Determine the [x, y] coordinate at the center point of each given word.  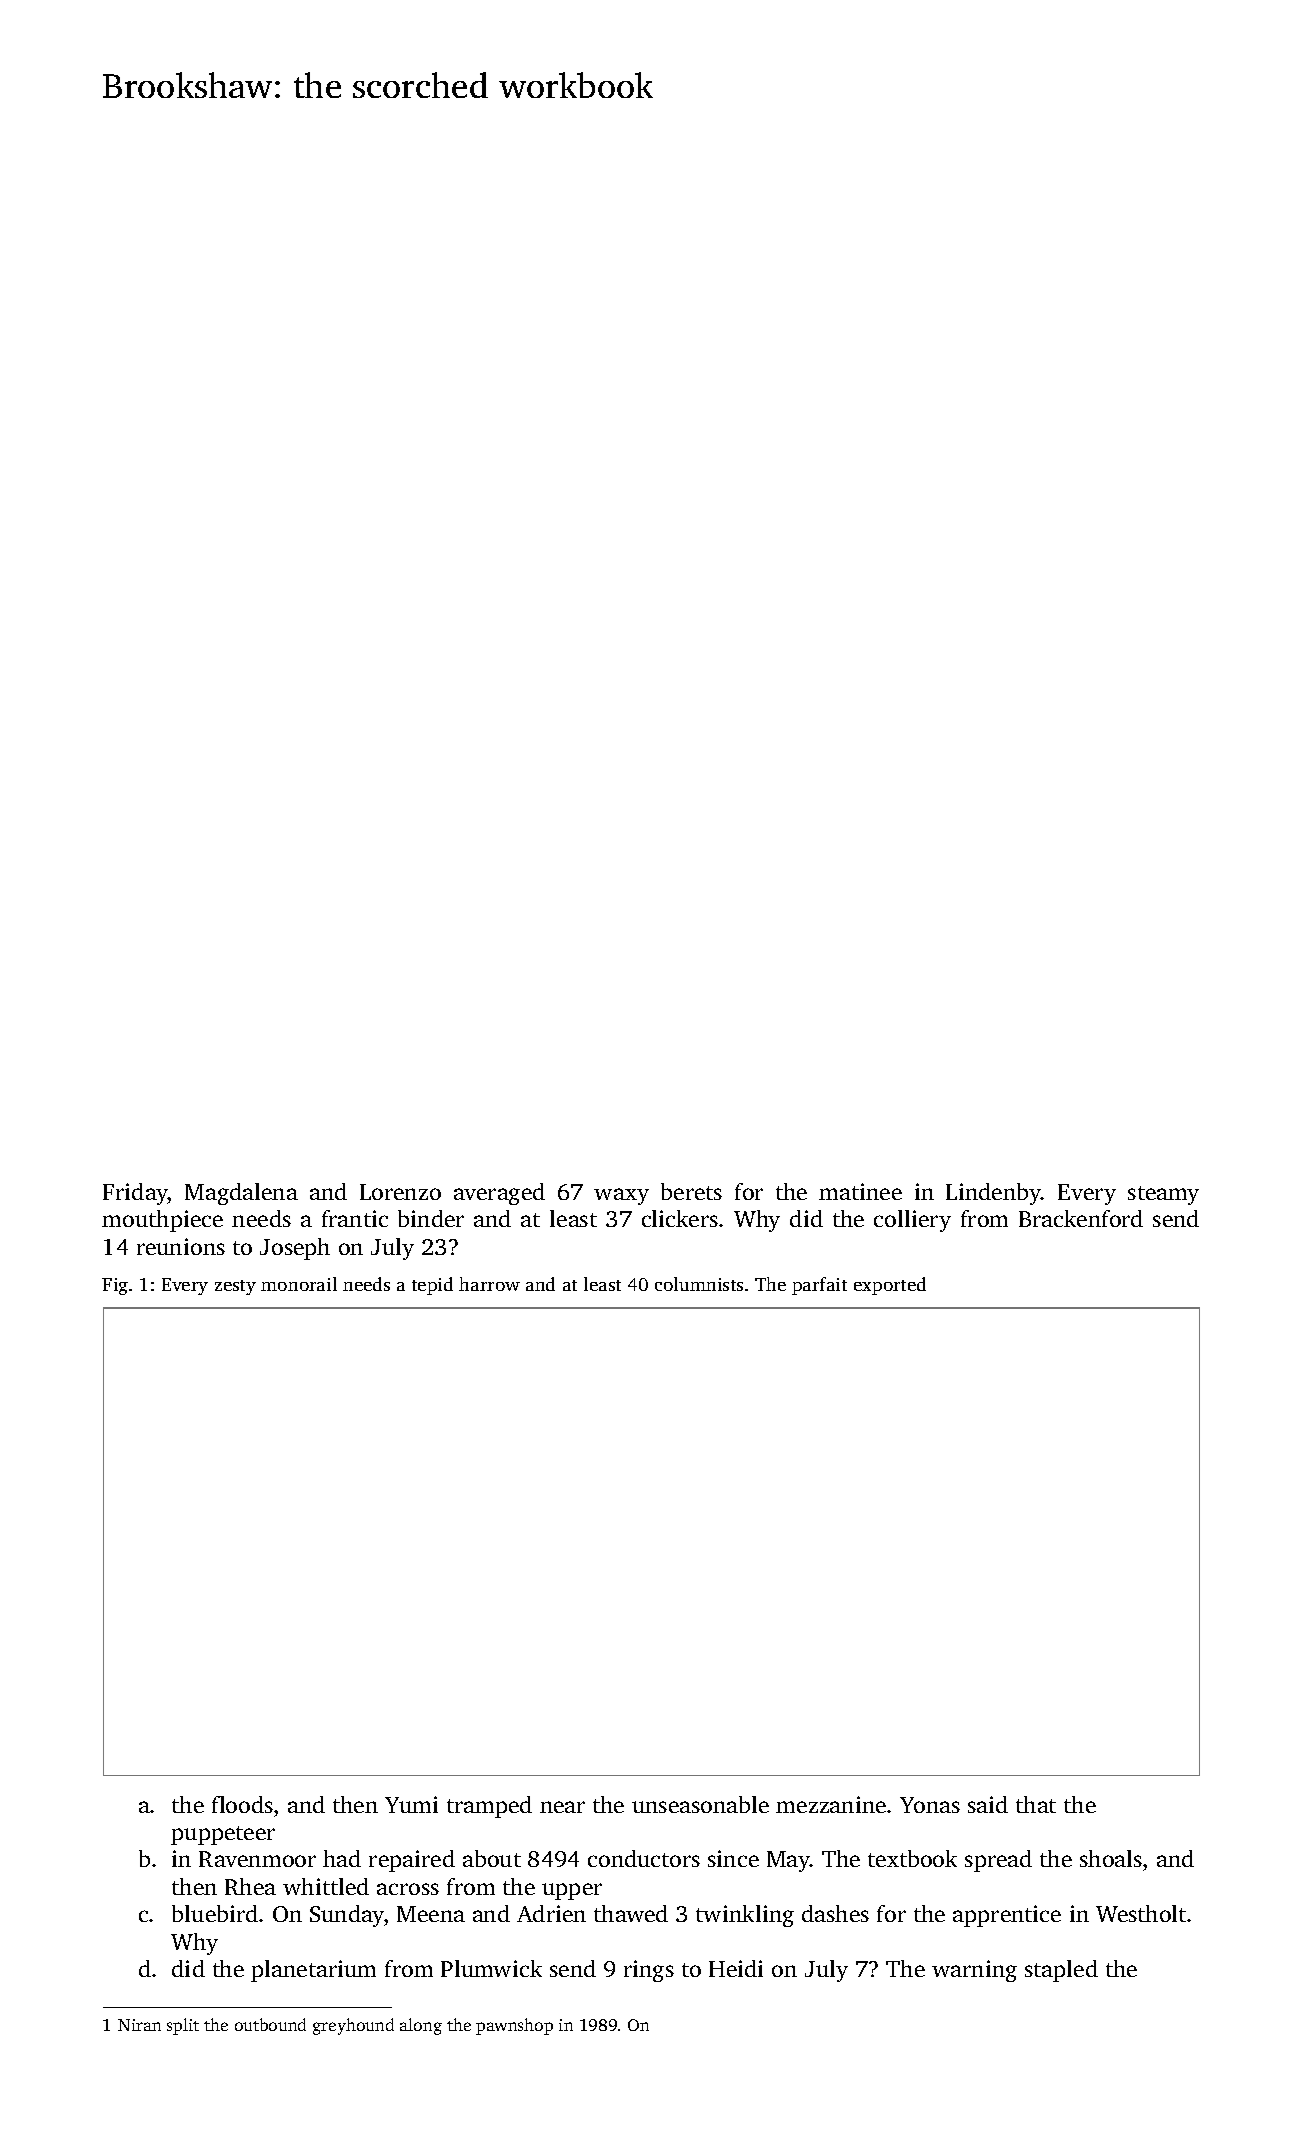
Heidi [736, 1968]
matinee [860, 1191]
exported [890, 1286]
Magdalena [241, 1194]
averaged [499, 1194]
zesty [235, 1287]
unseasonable [700, 1804]
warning [974, 1971]
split [183, 2026]
